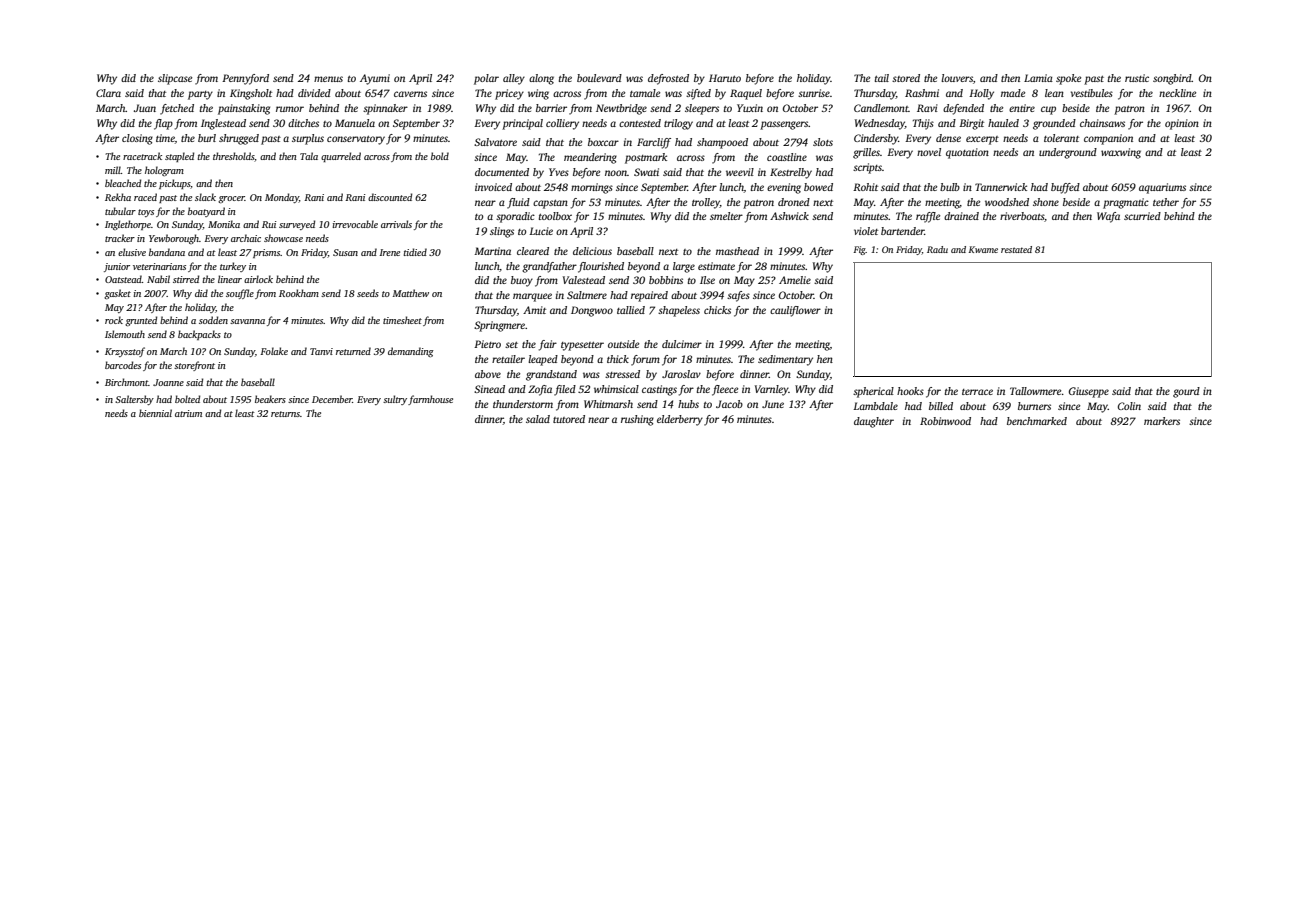 Image resolution: width=1308 pixels, height=924 pixels. Describe the element at coordinates (167, 252) in the page. I see `bandana` at that location.
